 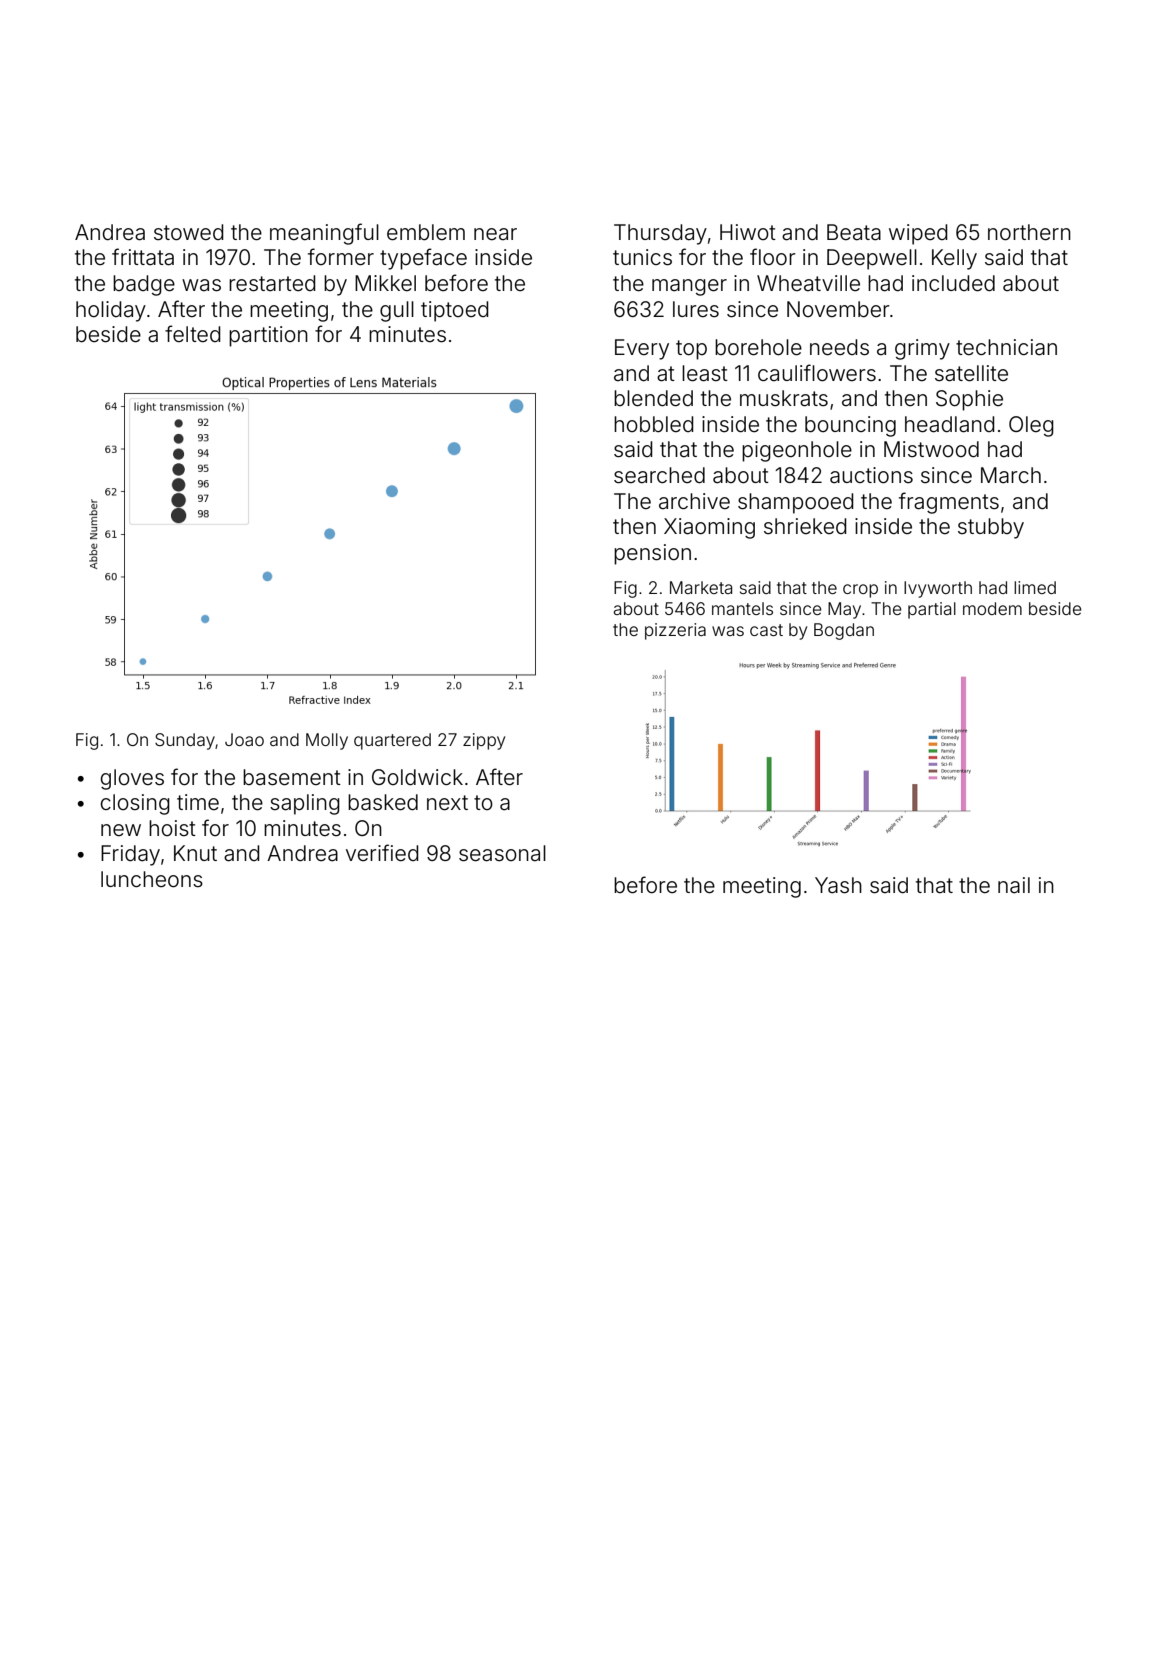 What do you see at coordinates (953, 283) in the screenshot?
I see `included` at bounding box center [953, 283].
